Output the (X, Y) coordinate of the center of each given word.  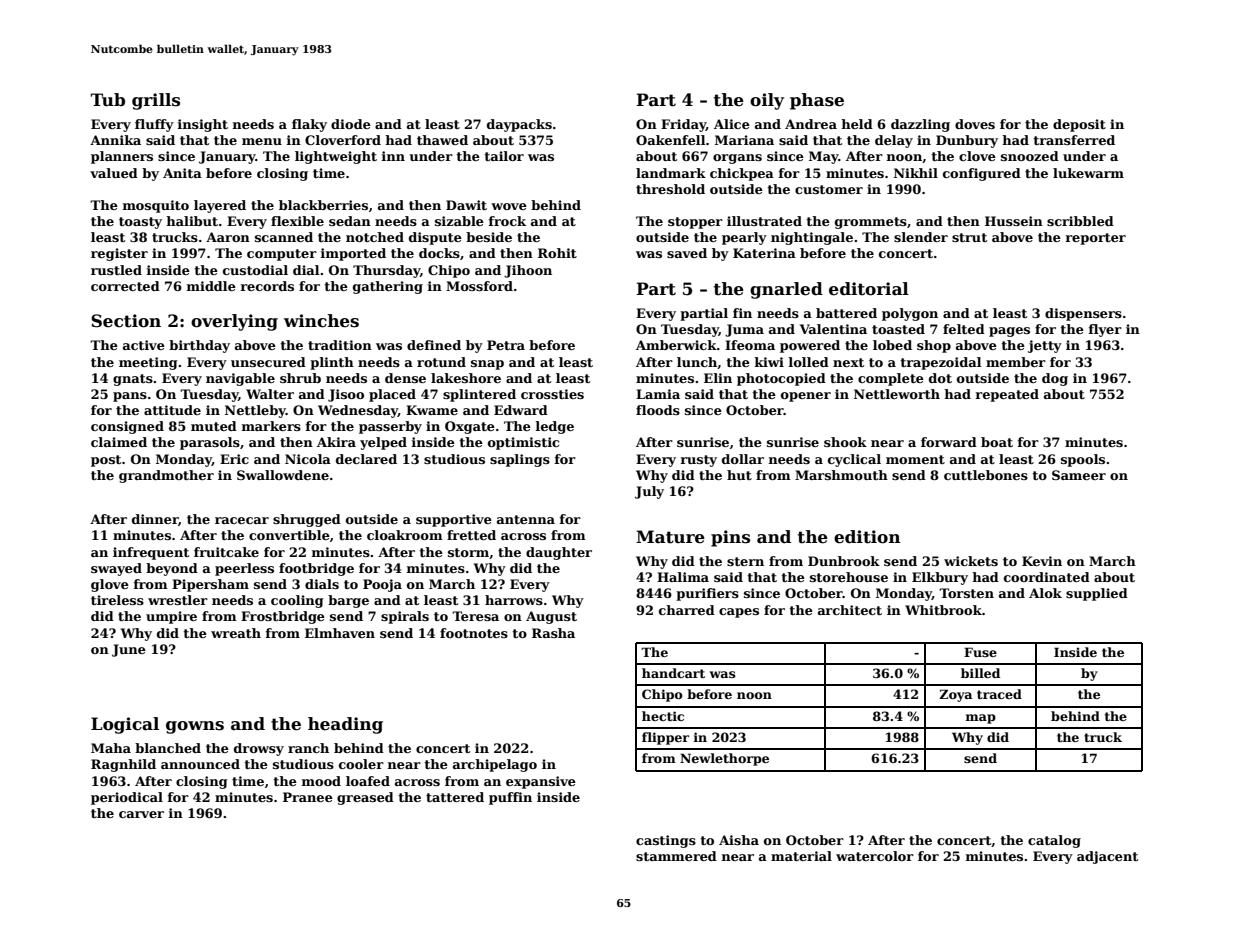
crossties (552, 394)
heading (345, 725)
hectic (663, 716)
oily (767, 101)
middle (211, 286)
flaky (309, 125)
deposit (1079, 125)
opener (806, 397)
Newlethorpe (724, 759)
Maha (111, 748)
